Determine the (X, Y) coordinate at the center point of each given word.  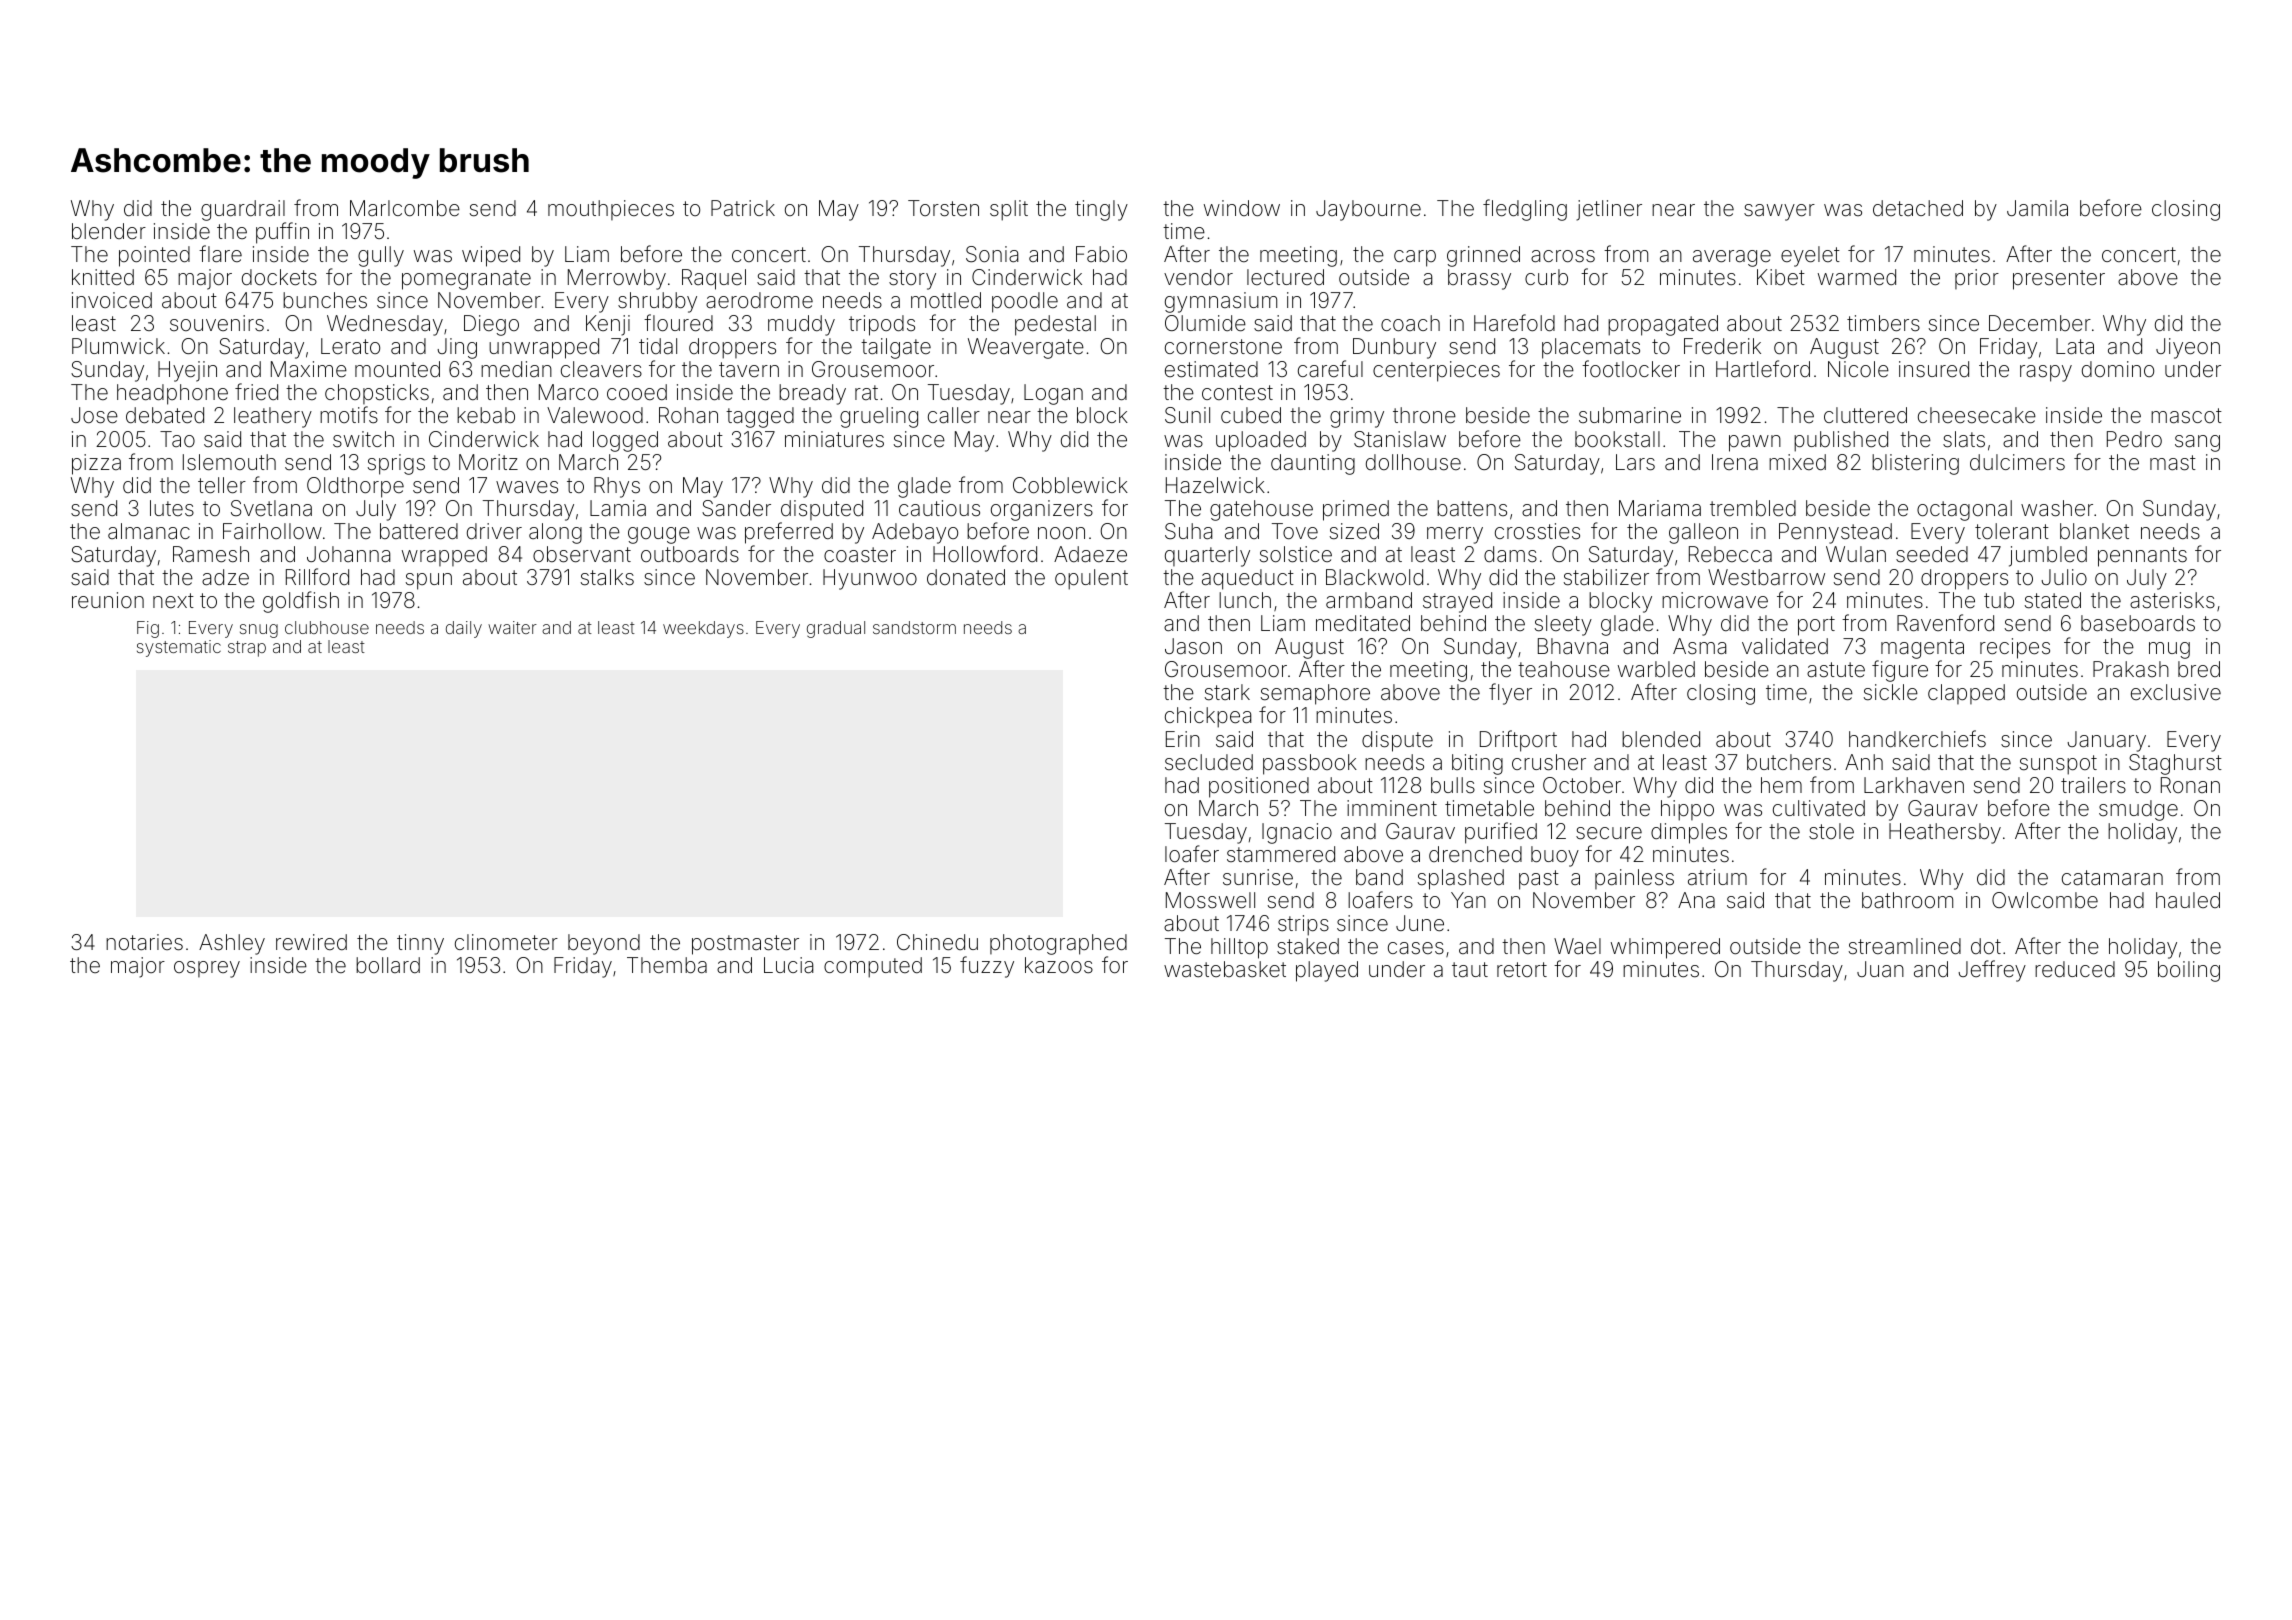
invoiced (112, 300)
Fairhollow (272, 531)
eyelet (1810, 256)
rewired (311, 942)
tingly (1101, 210)
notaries (144, 942)
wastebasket (1225, 969)
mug (2169, 650)
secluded (1209, 762)
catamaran (2112, 878)
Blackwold (1374, 577)
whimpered (1665, 948)
